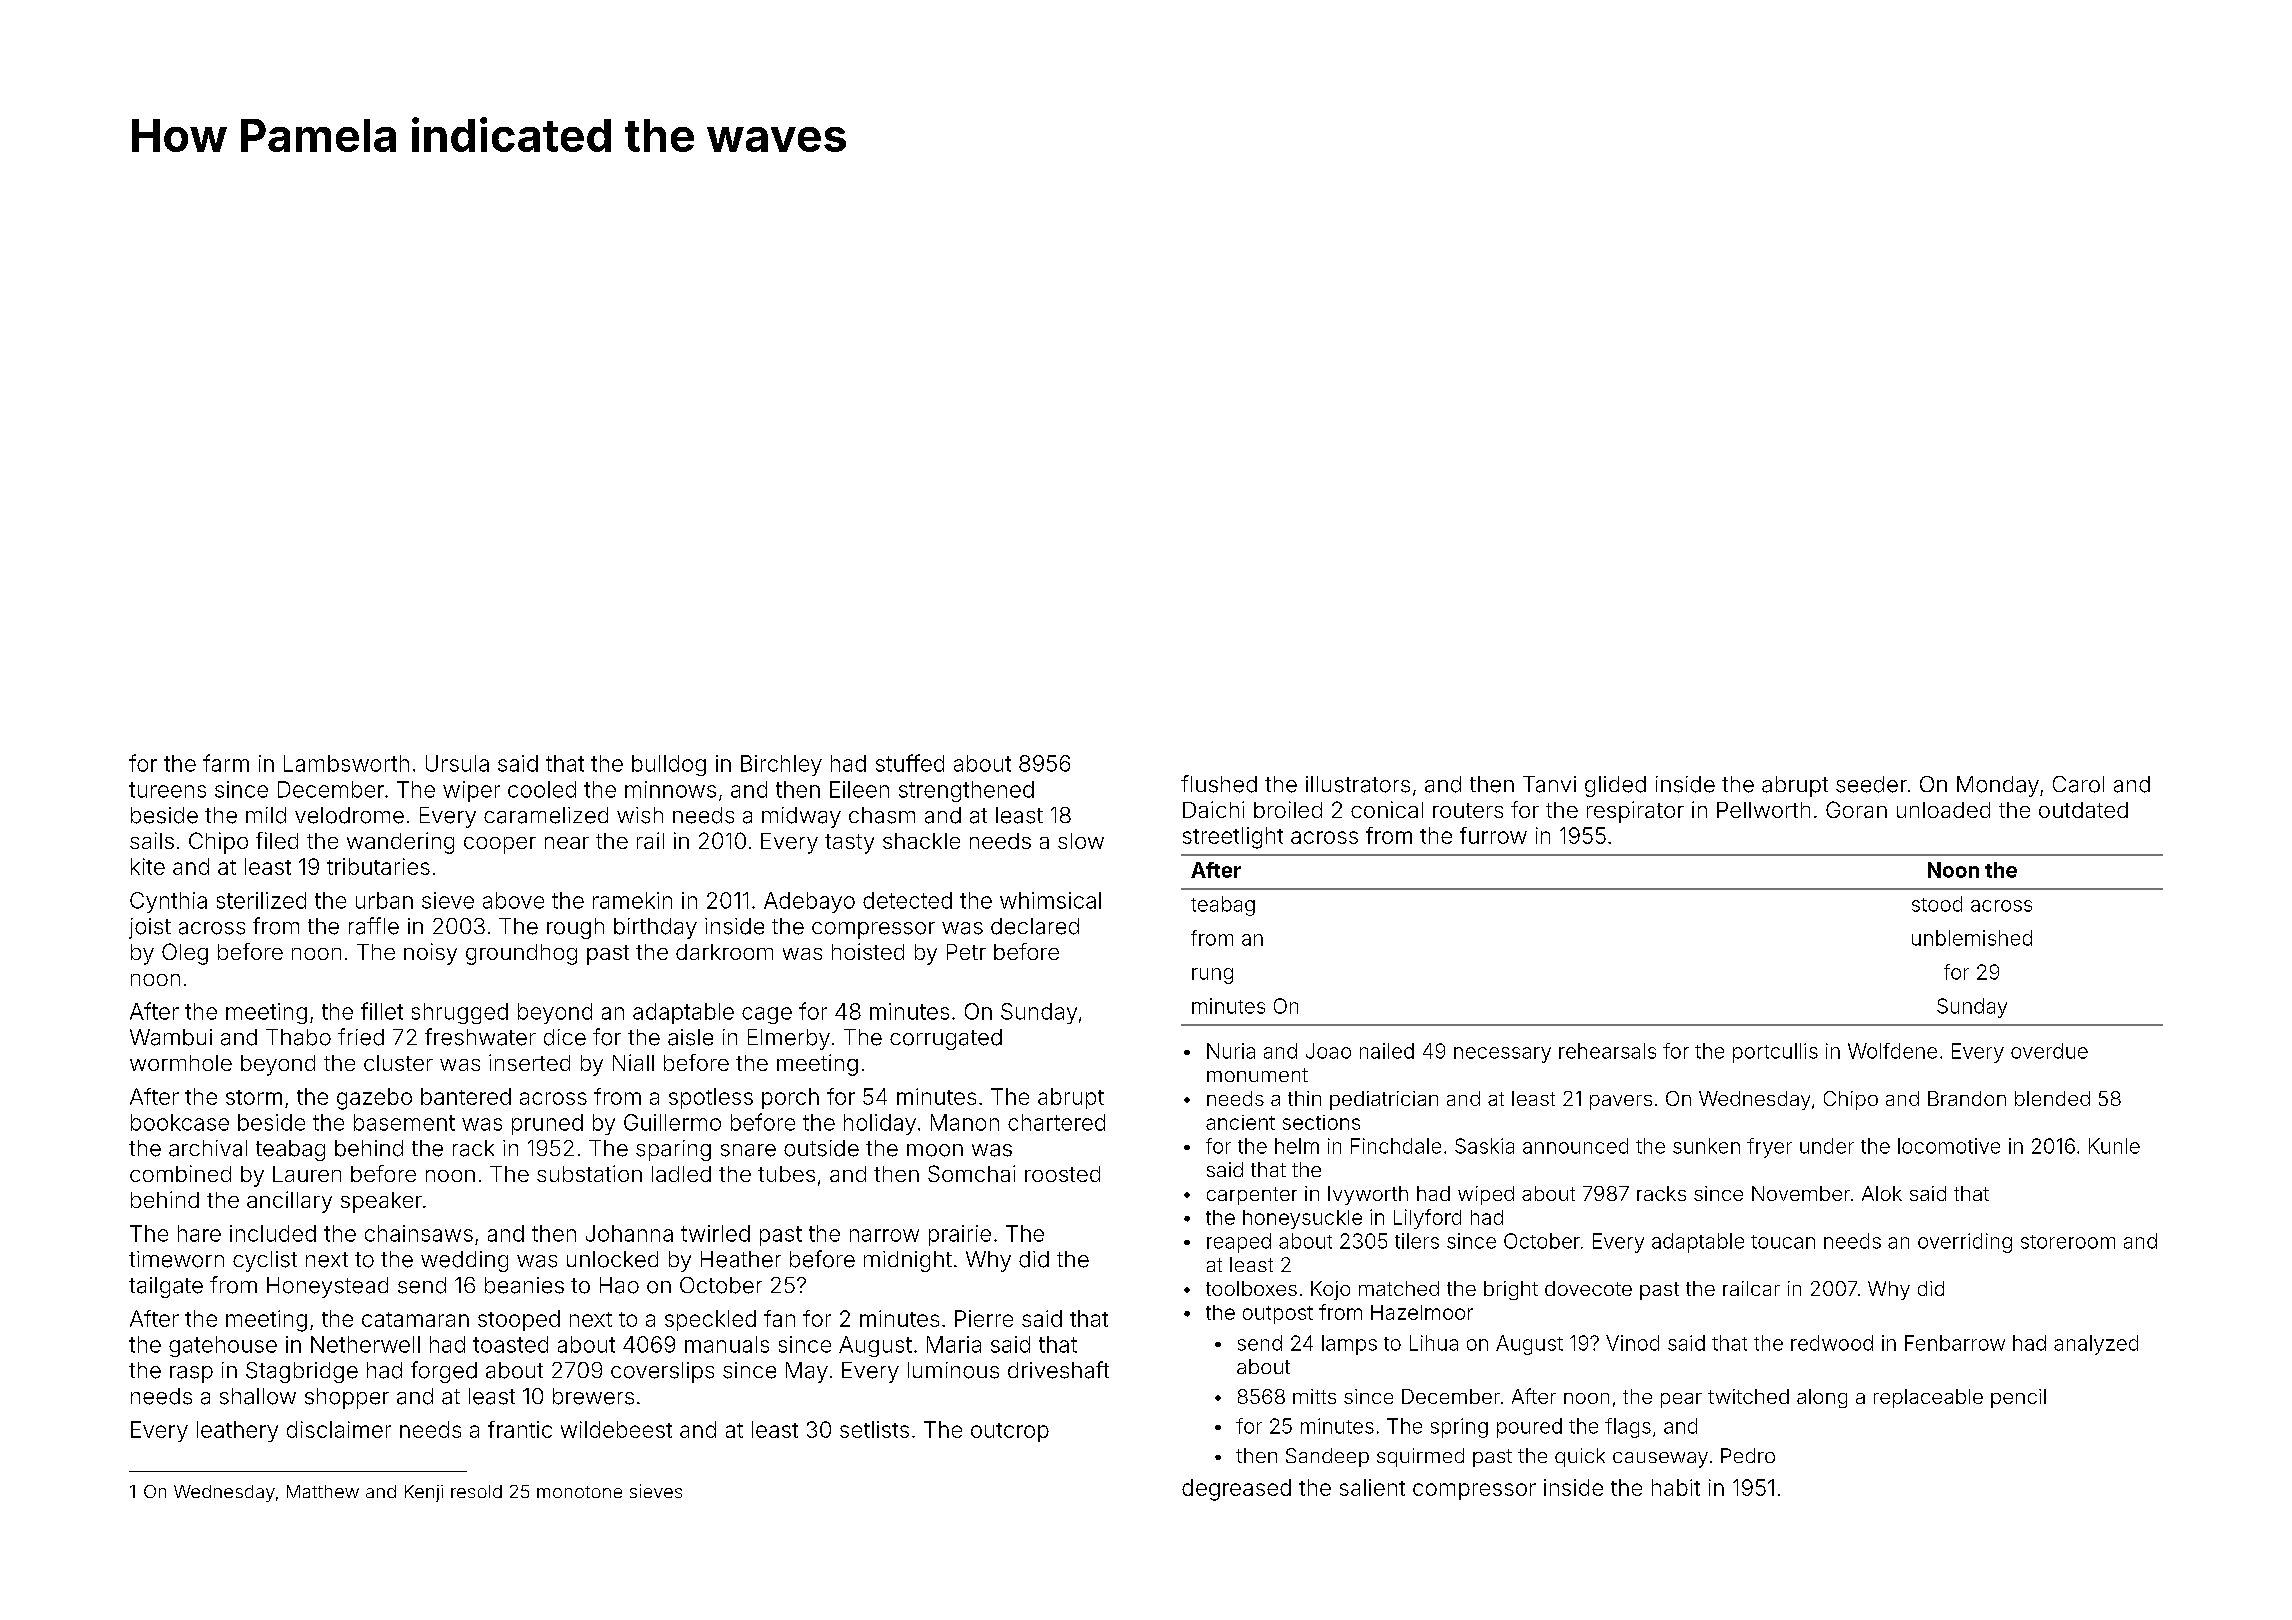 The image size is (2292, 1620). I want to click on caramelized, so click(546, 815).
